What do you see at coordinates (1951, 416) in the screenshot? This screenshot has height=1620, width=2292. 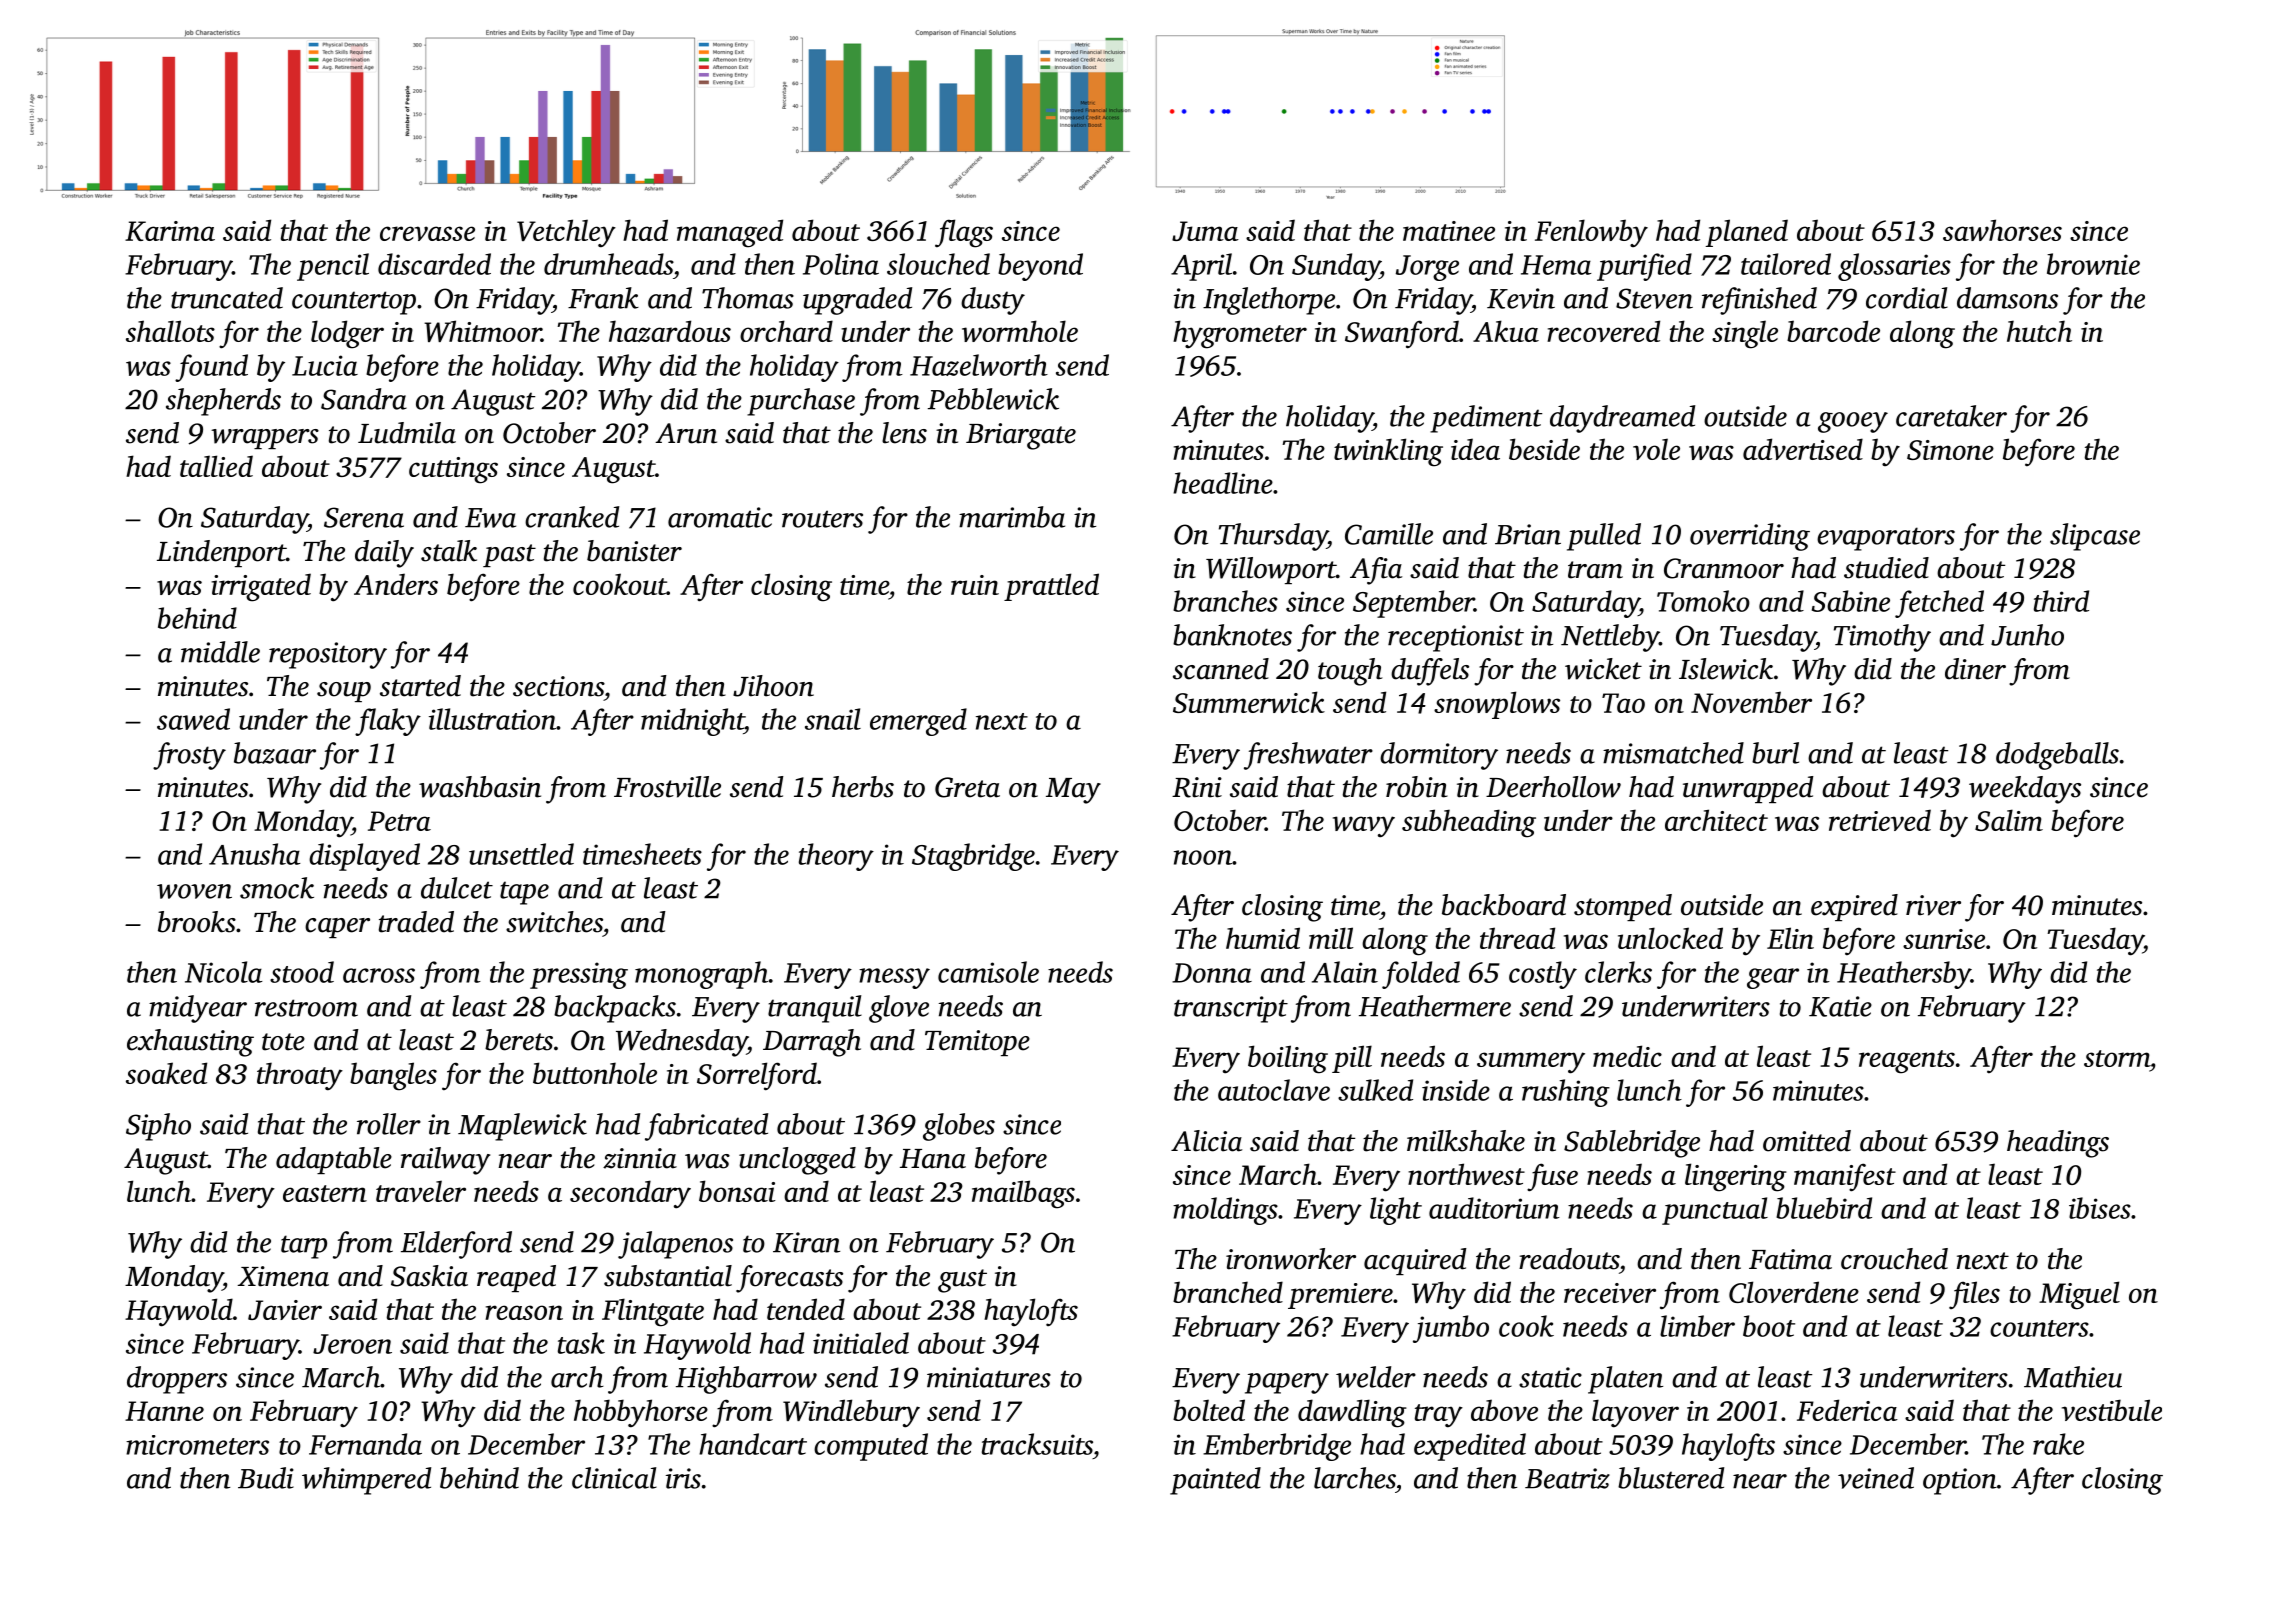 I see `caretaker` at bounding box center [1951, 416].
